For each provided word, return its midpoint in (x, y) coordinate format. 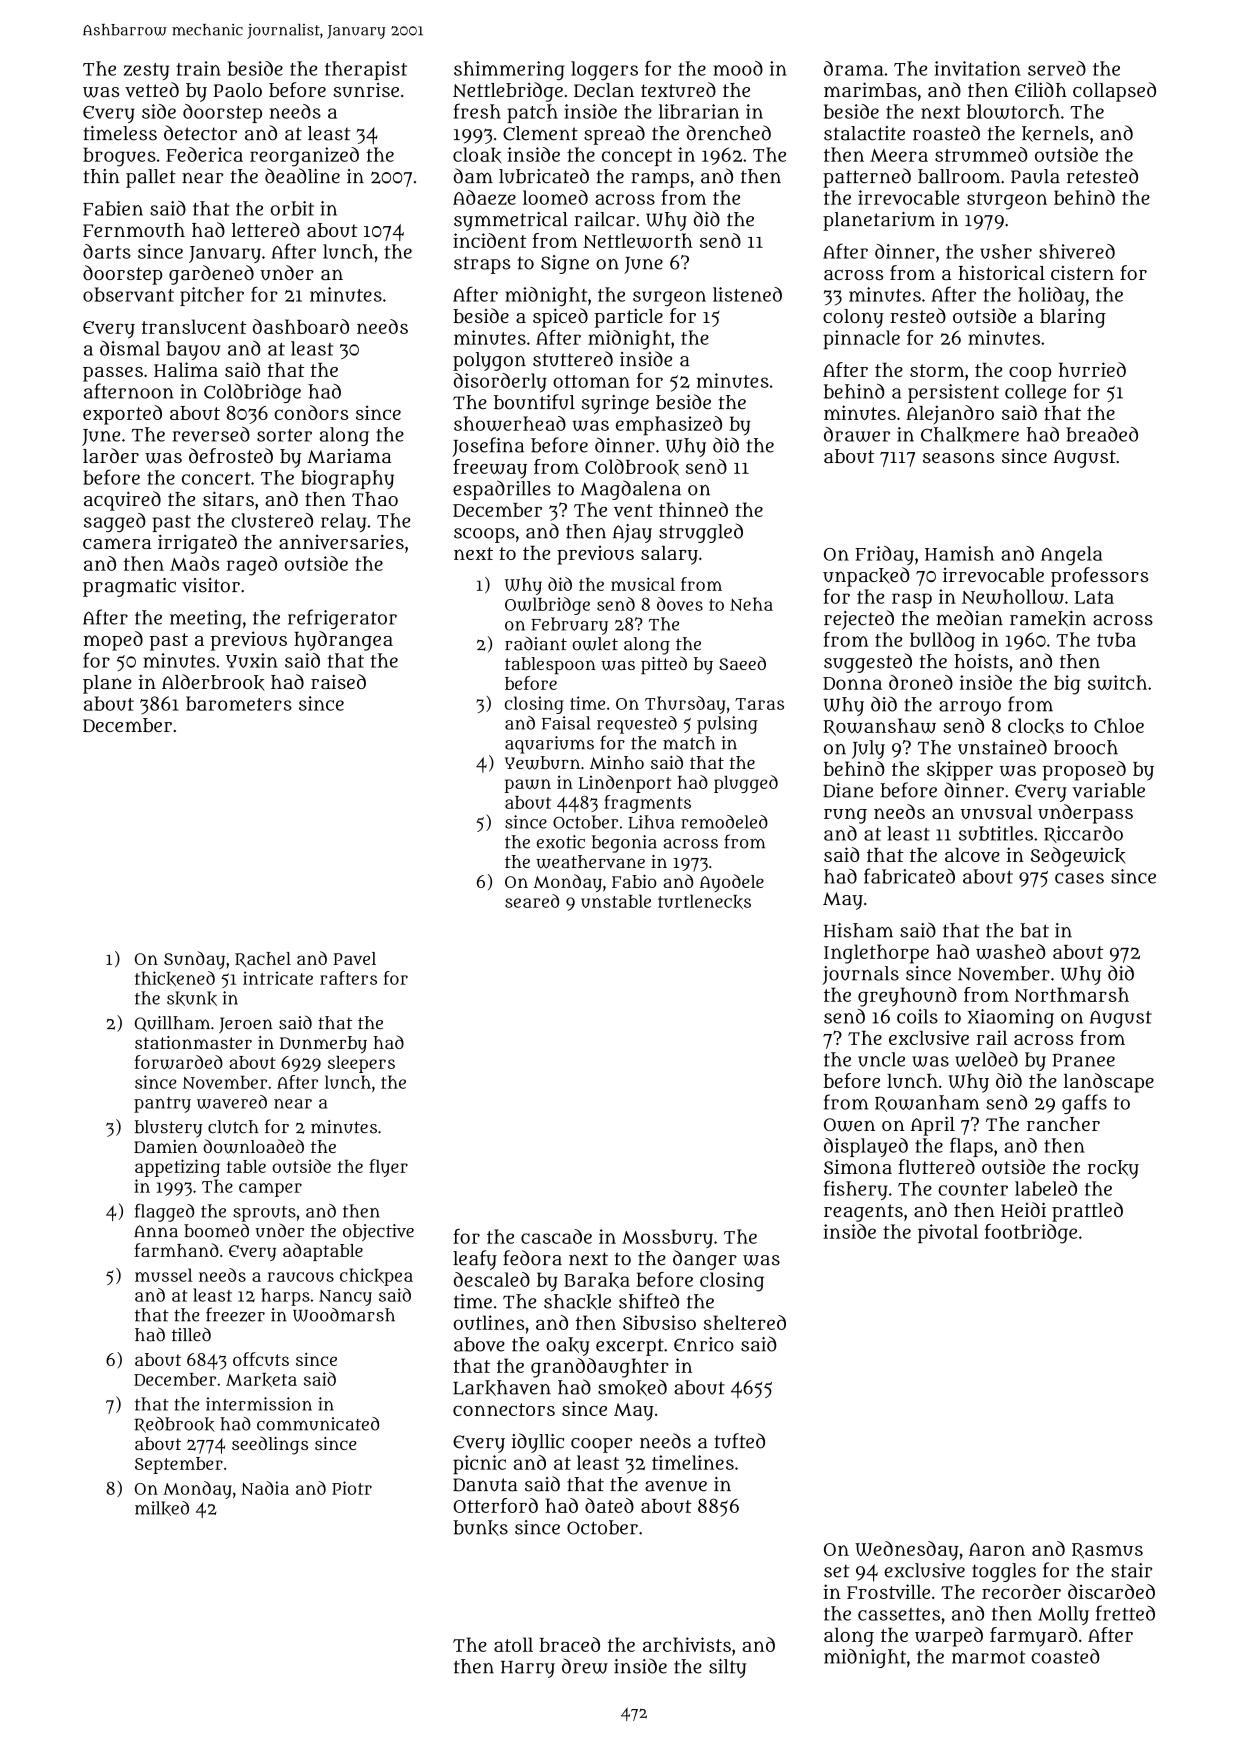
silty (727, 1668)
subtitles (996, 833)
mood (738, 68)
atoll (513, 1644)
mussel (163, 1275)
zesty (146, 71)
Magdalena (631, 490)
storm (937, 370)
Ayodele (732, 883)
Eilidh (1041, 89)
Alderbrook (213, 682)
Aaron (997, 1549)
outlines (489, 1322)
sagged (115, 522)
